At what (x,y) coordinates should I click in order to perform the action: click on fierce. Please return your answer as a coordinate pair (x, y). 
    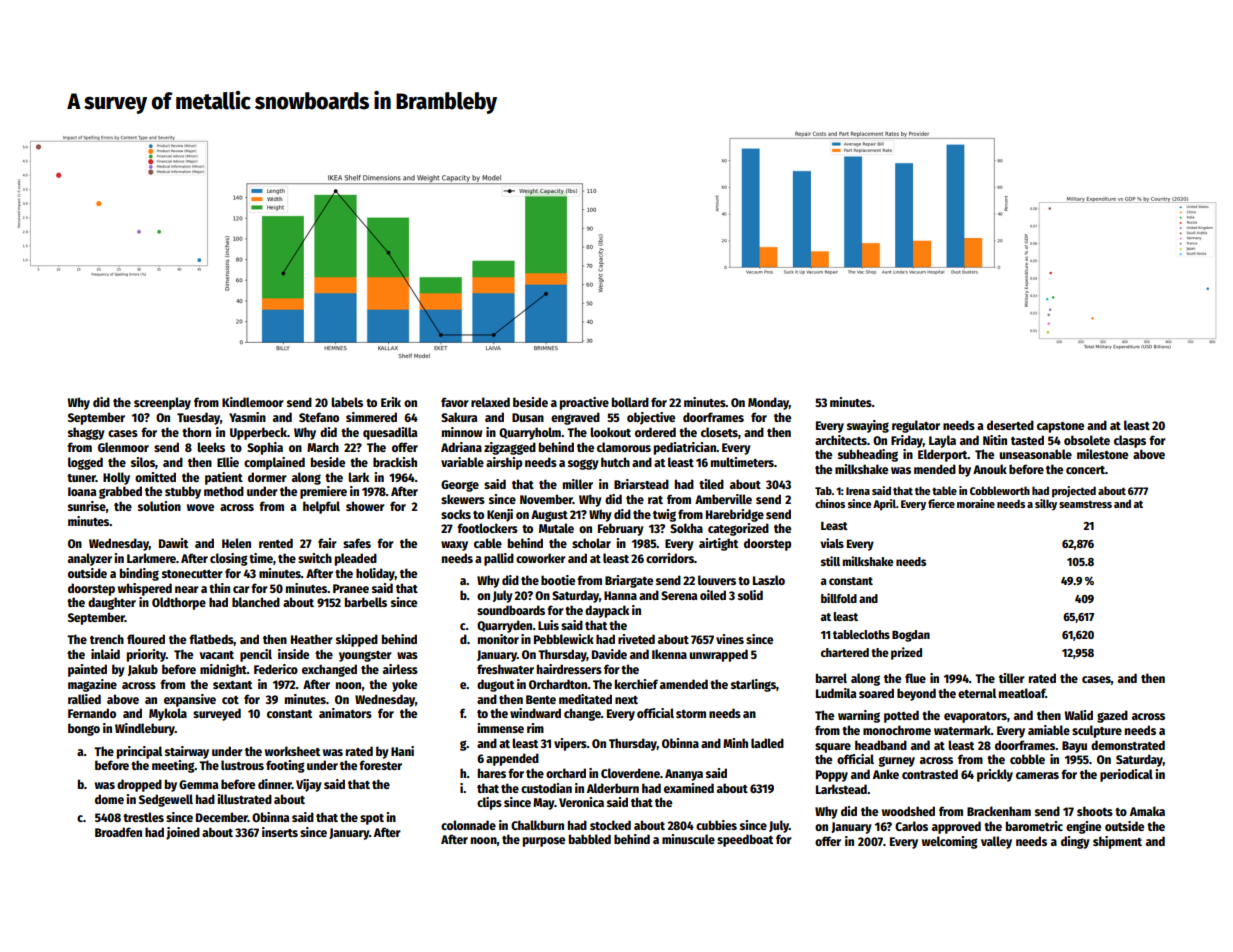
    Looking at the image, I should click on (941, 503).
